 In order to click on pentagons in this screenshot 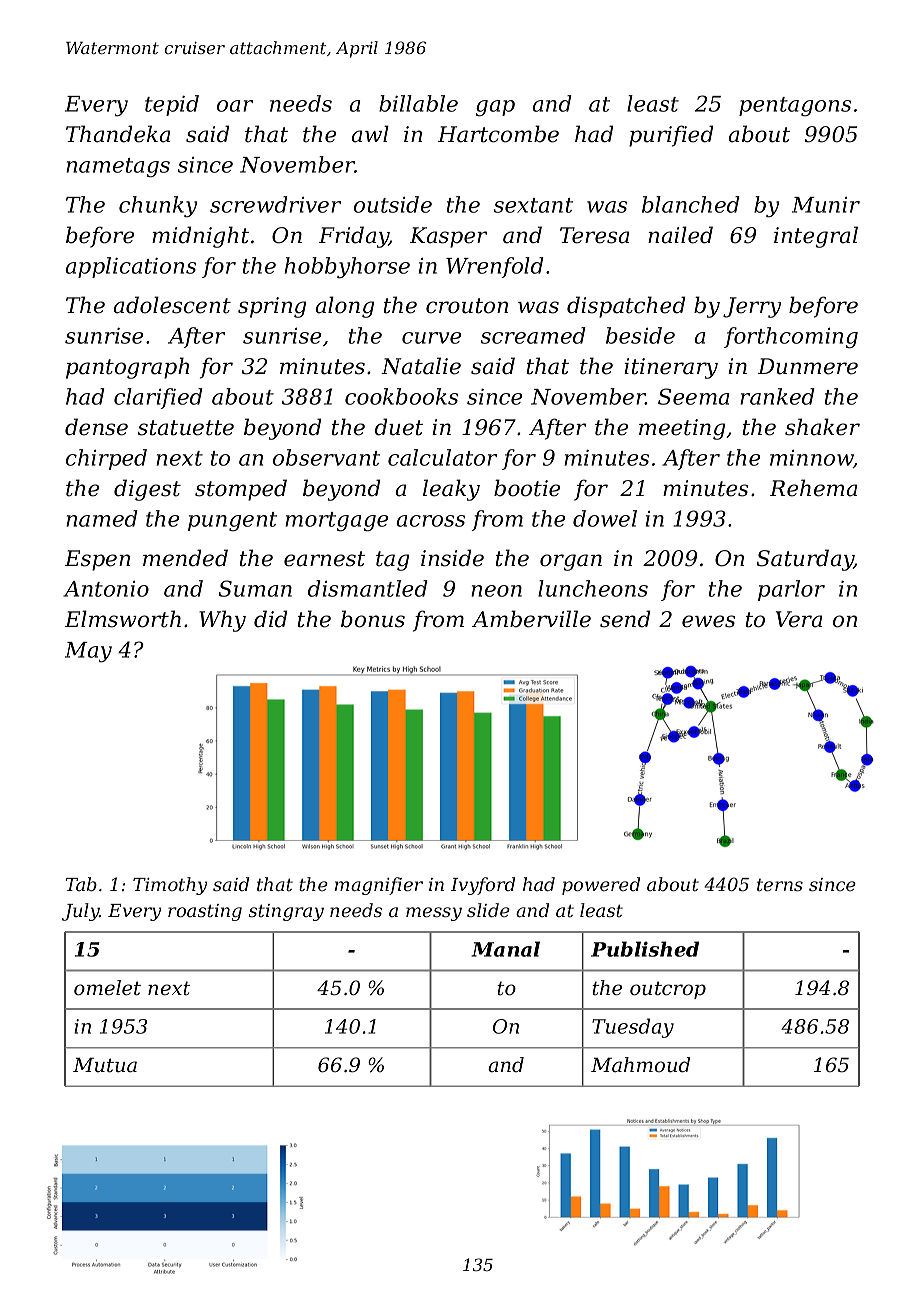, I will do `click(795, 106)`.
